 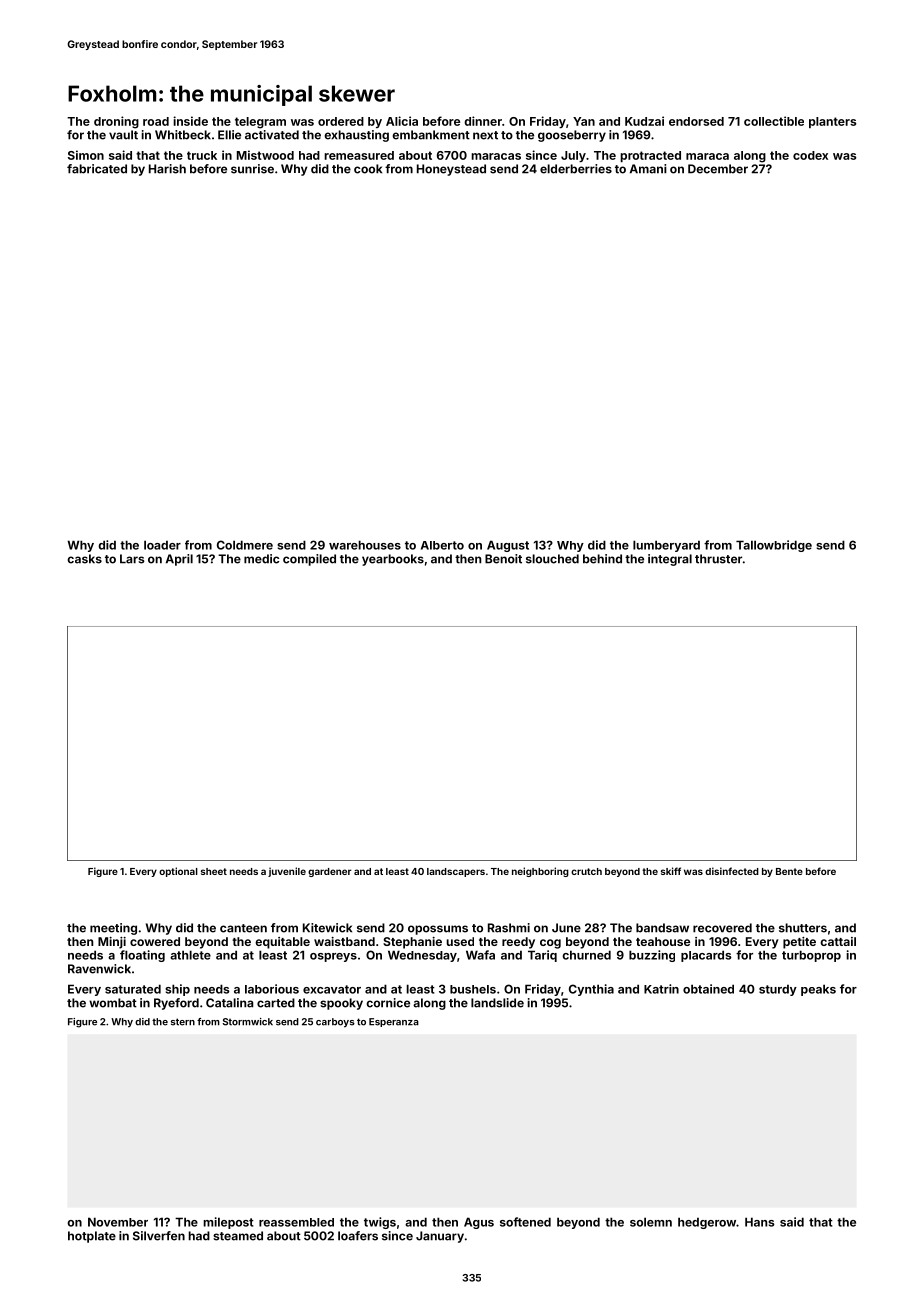 What do you see at coordinates (718, 559) in the screenshot?
I see `thruster` at bounding box center [718, 559].
